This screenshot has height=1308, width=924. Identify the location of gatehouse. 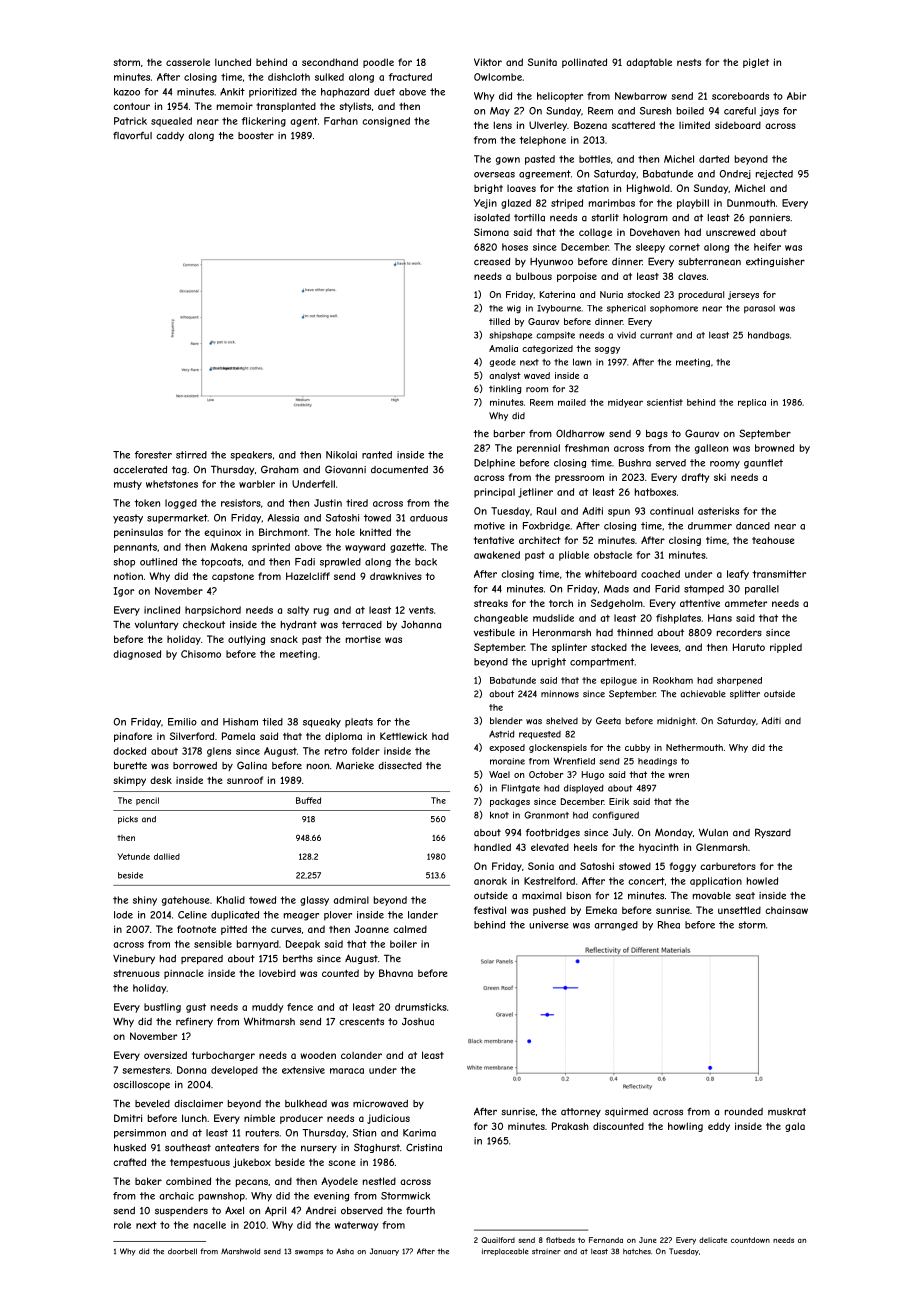
(186, 901).
